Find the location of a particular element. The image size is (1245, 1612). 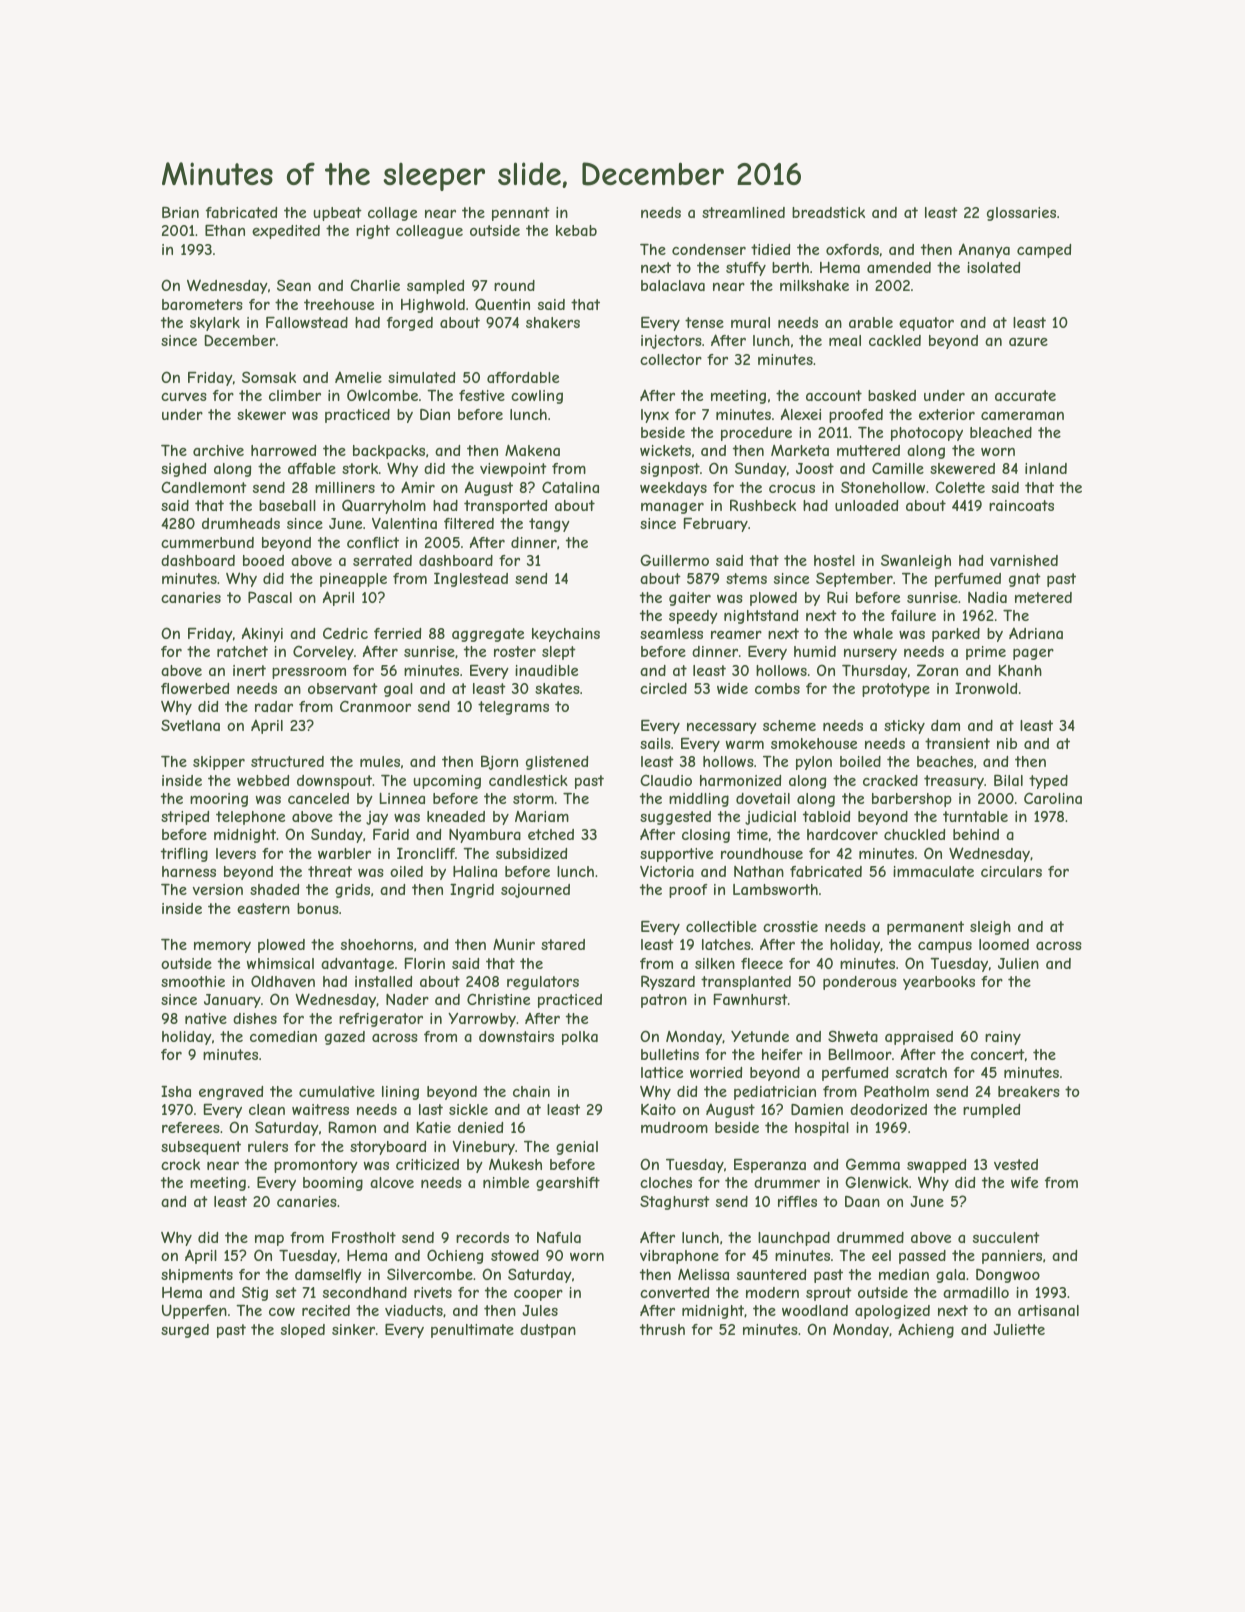

typed is located at coordinates (1048, 782).
